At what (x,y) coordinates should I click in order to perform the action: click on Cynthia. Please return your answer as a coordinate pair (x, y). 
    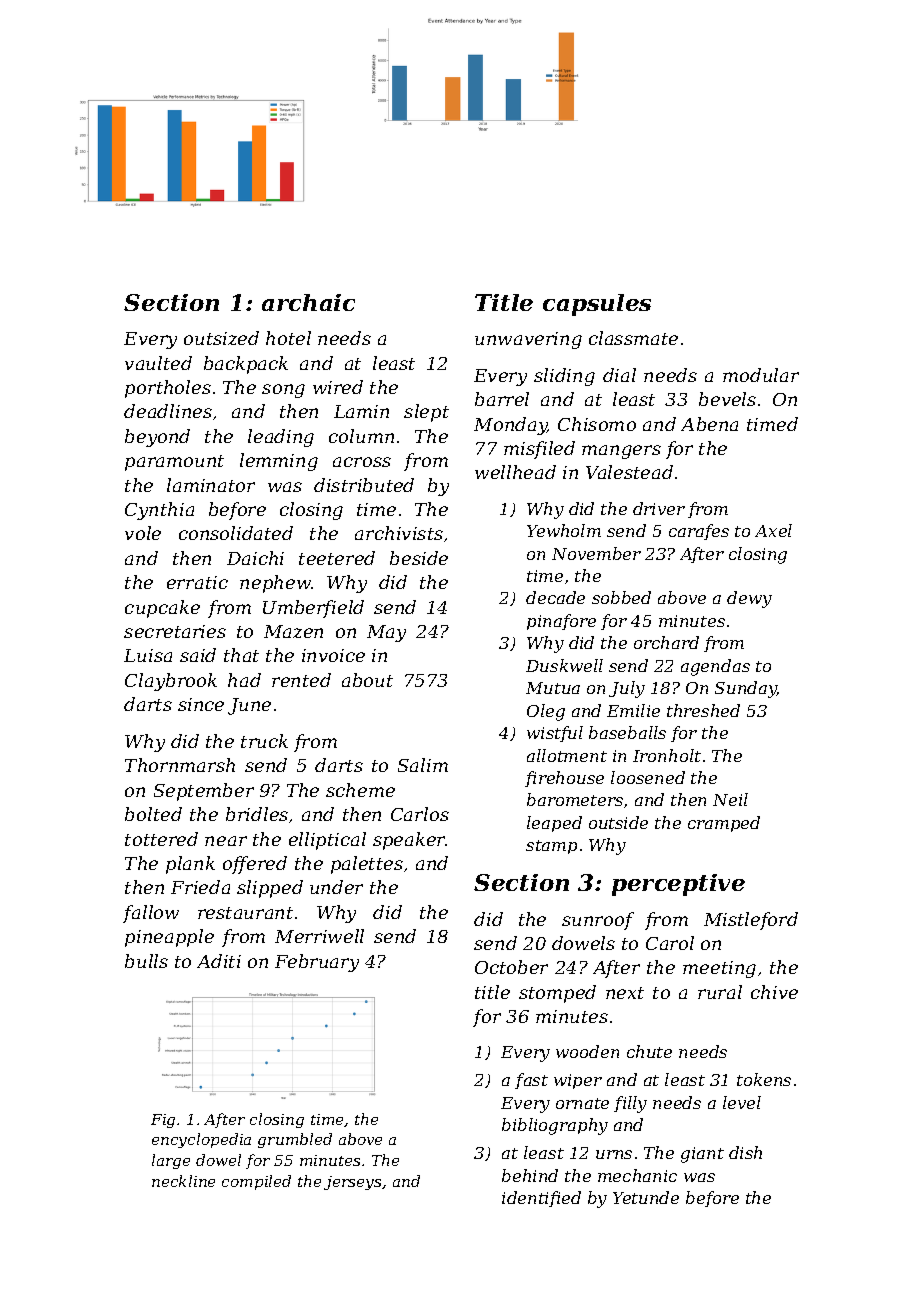
    Looking at the image, I should click on (159, 511).
